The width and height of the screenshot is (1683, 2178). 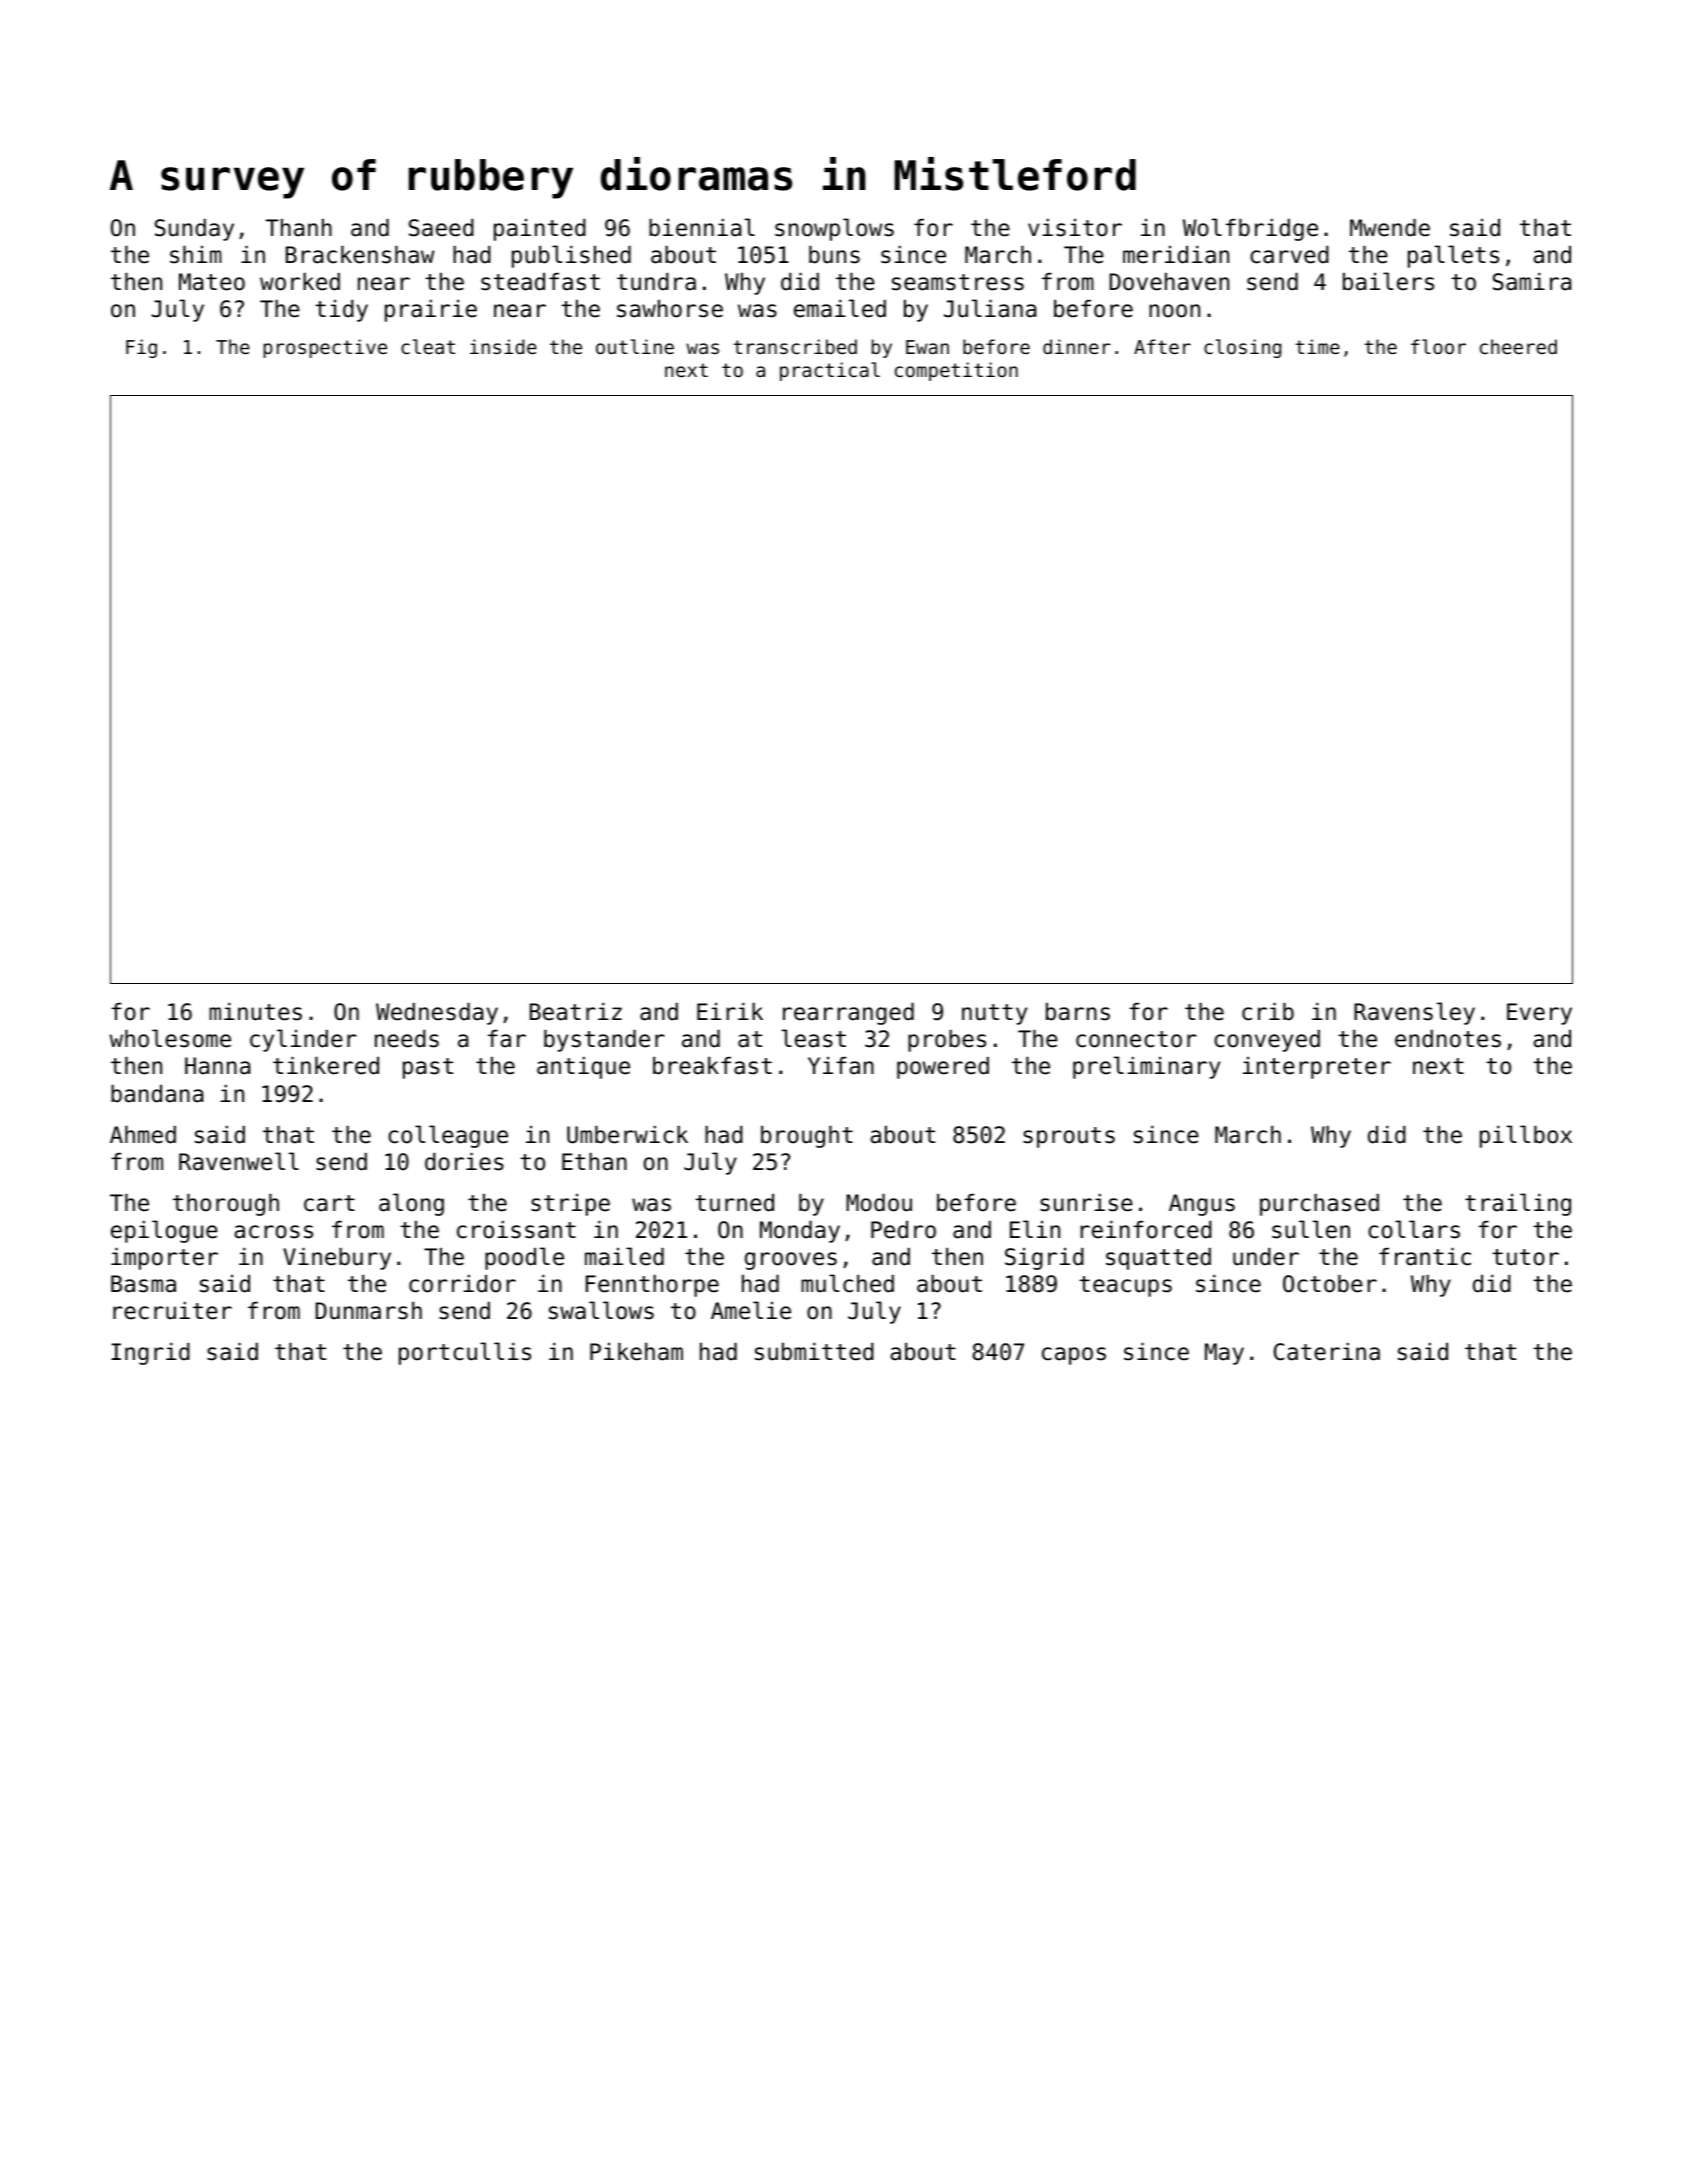 I want to click on Mwende, so click(x=1390, y=228).
